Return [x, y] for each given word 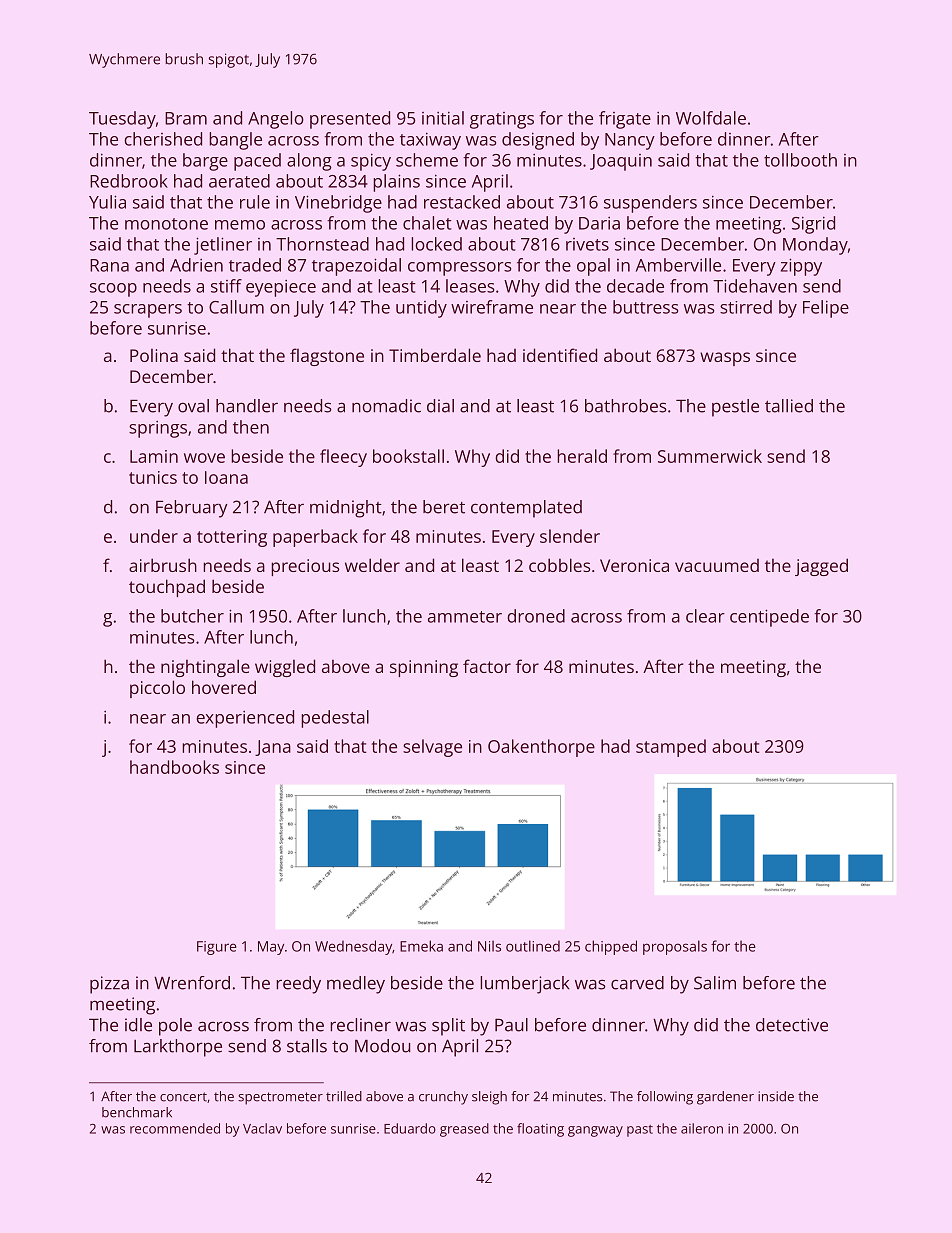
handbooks [174, 767]
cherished [163, 139]
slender [570, 536]
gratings [502, 120]
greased [464, 1130]
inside [776, 1096]
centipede [769, 618]
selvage [432, 748]
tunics [153, 477]
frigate [625, 120]
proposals [675, 947]
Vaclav [262, 1128]
